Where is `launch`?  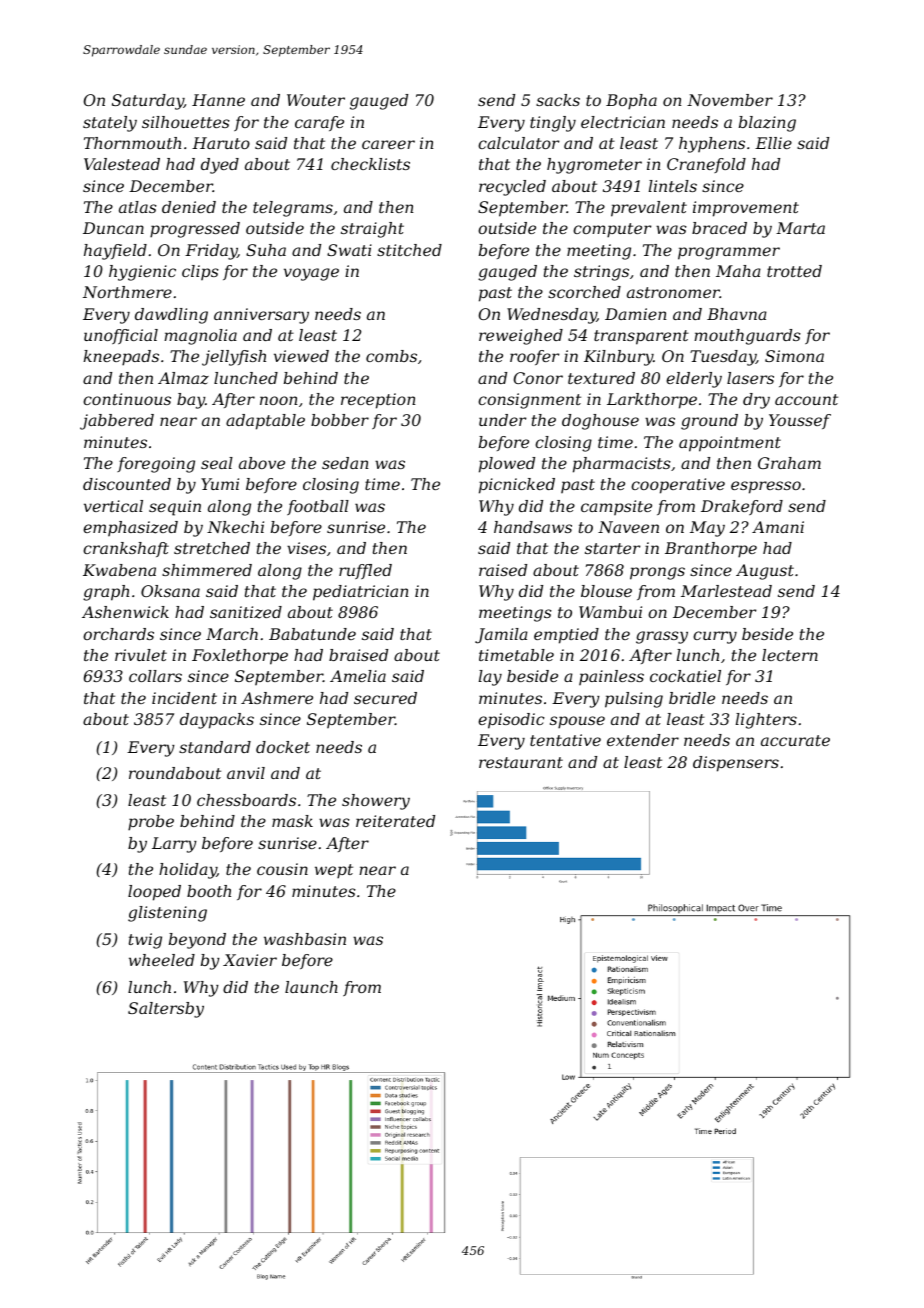
launch is located at coordinates (311, 987).
